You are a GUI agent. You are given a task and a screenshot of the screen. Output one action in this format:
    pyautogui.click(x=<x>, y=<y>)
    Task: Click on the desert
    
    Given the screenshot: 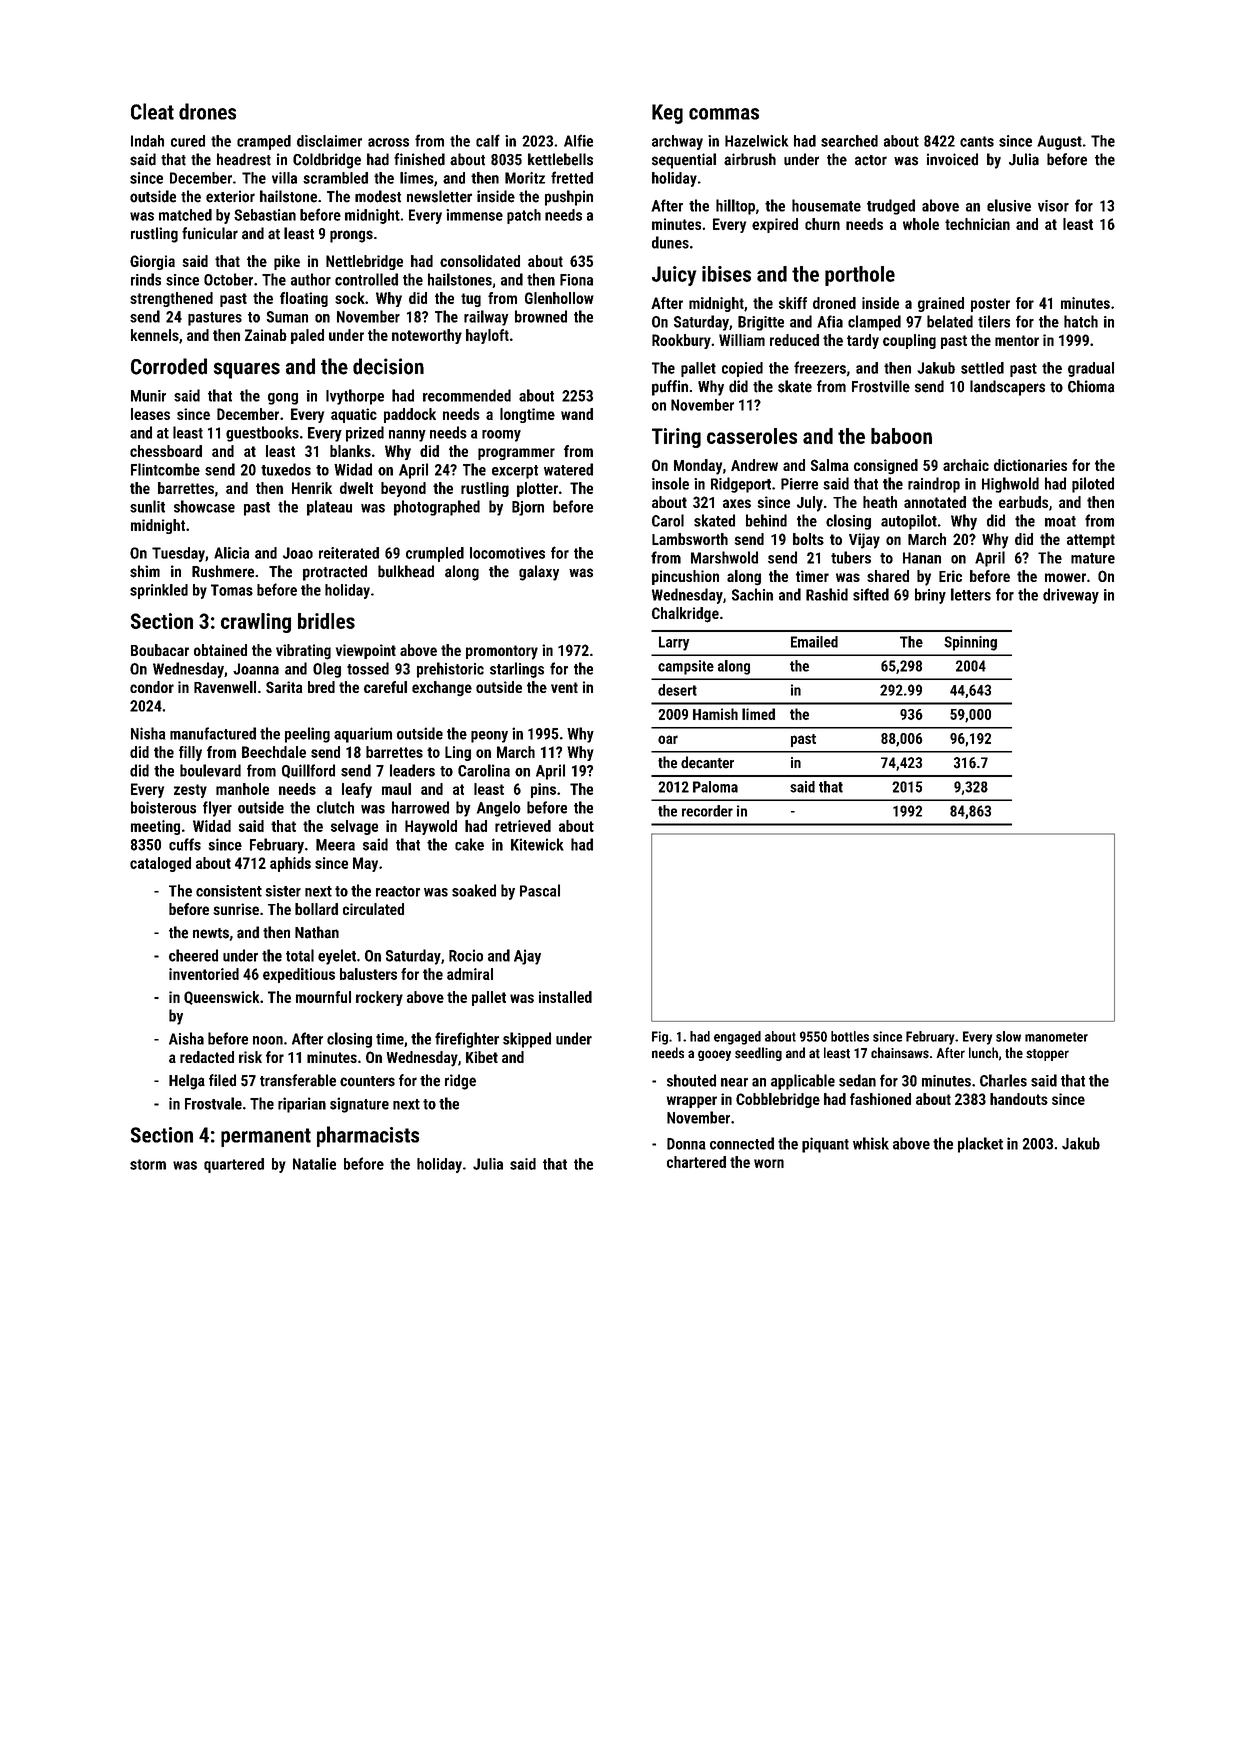 What is the action you would take?
    pyautogui.click(x=677, y=690)
